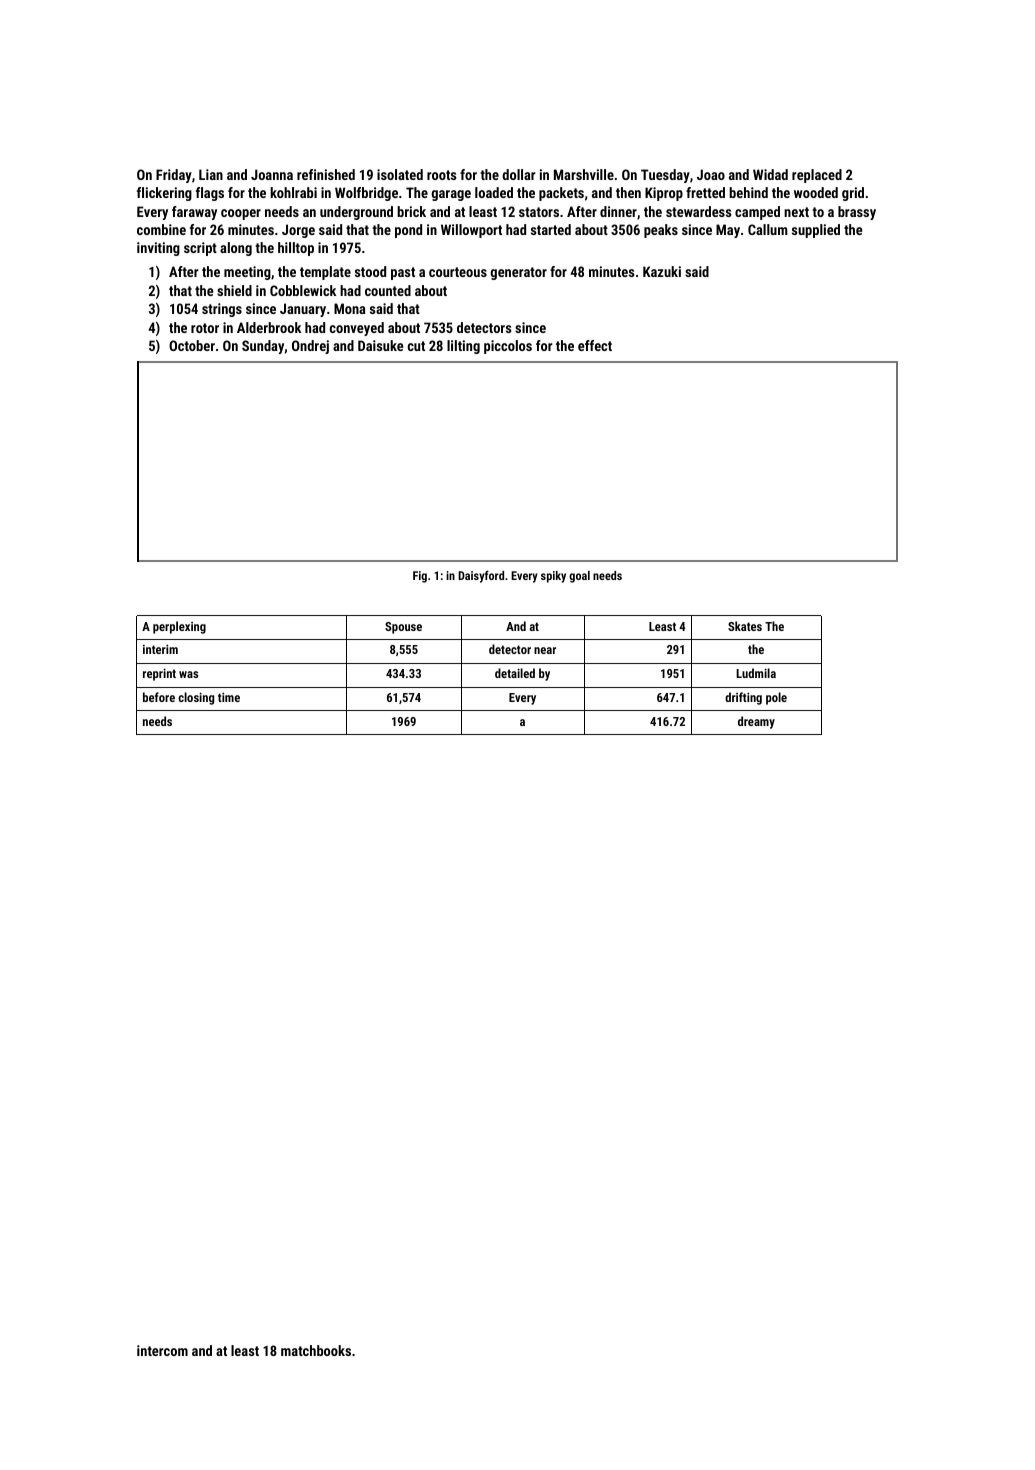  Describe the element at coordinates (316, 1350) in the screenshot. I see `matchbooks` at that location.
